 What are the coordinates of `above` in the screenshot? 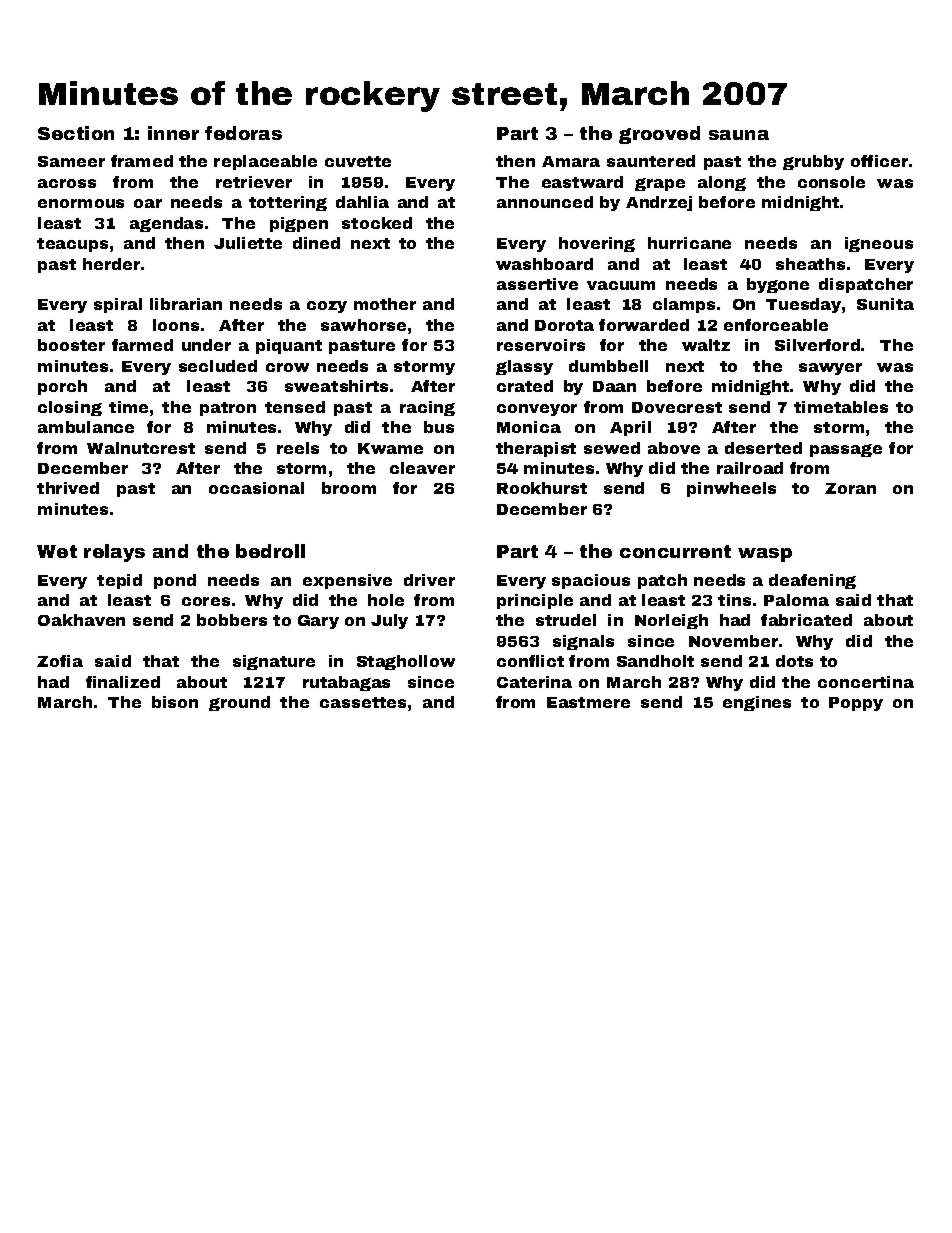 It's located at (674, 448).
